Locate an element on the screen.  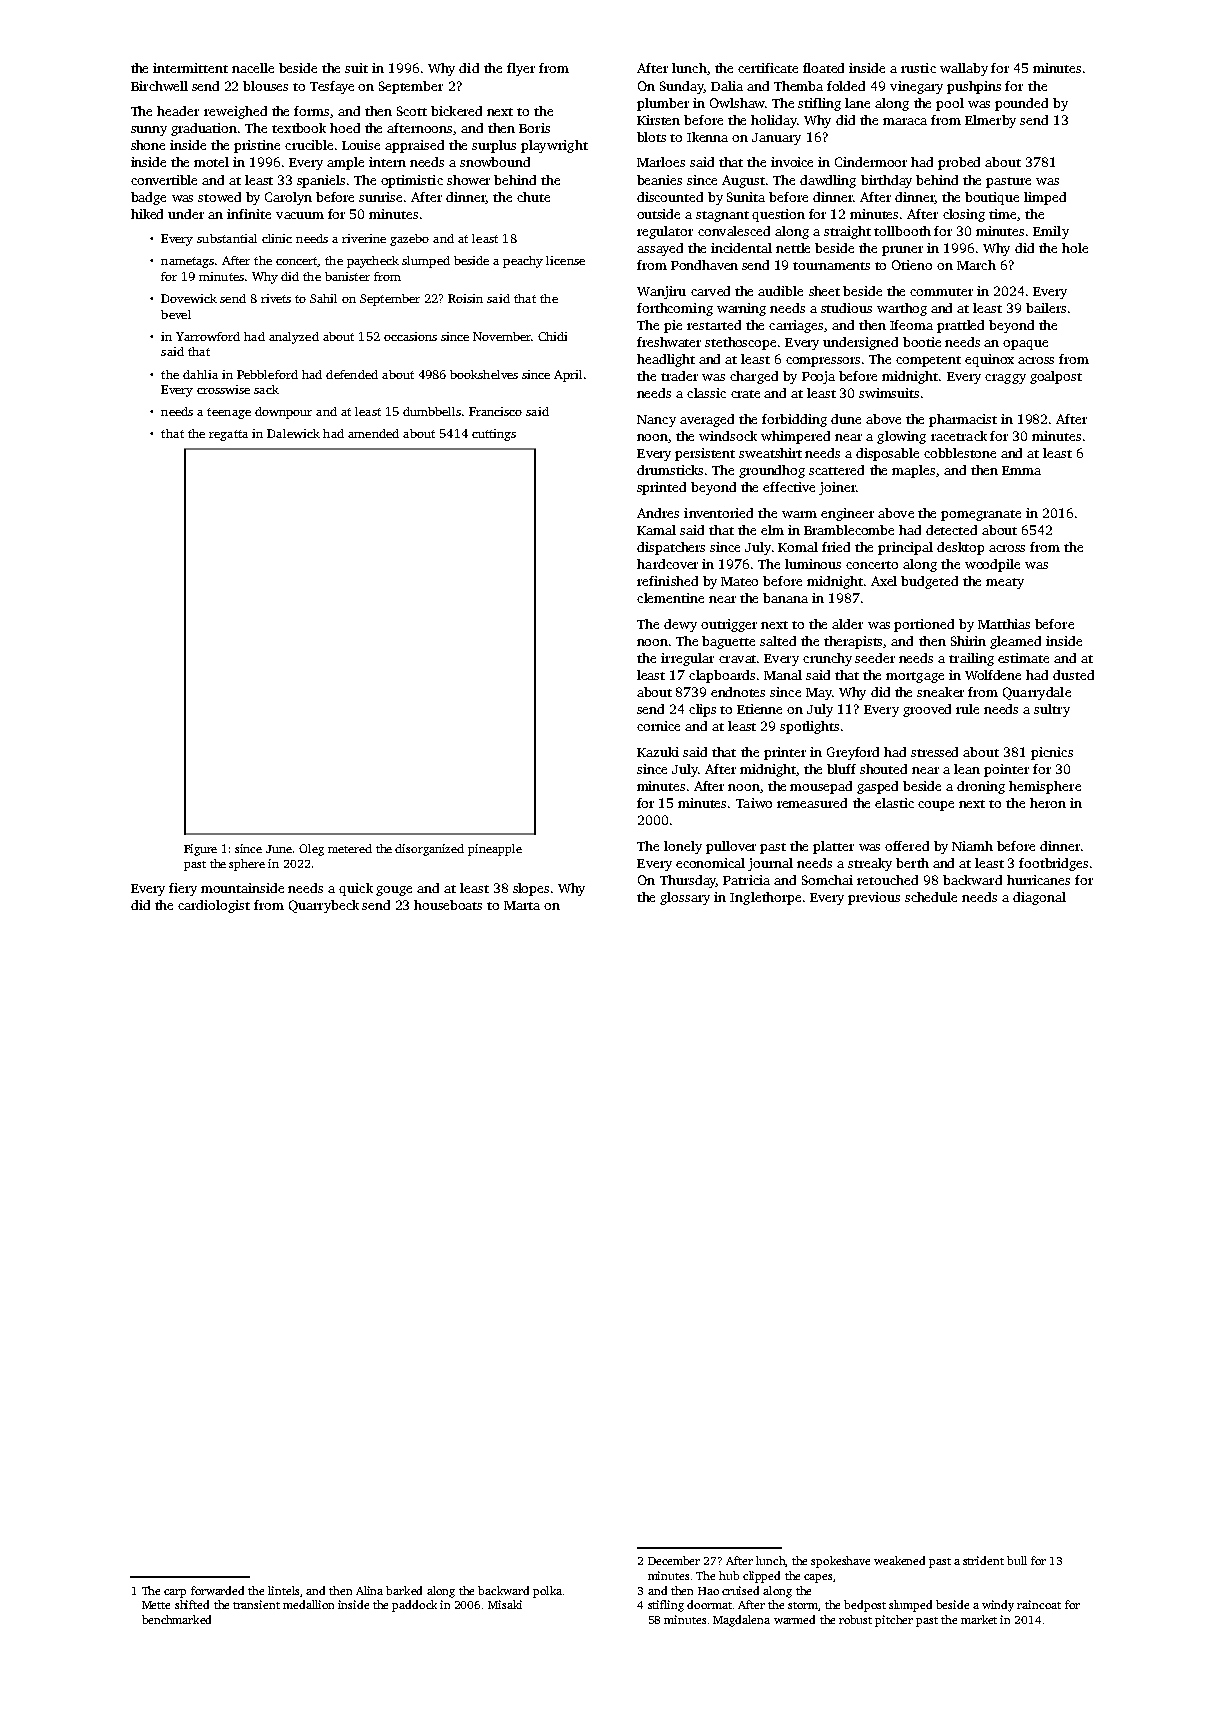
Magdalena is located at coordinates (741, 1621).
